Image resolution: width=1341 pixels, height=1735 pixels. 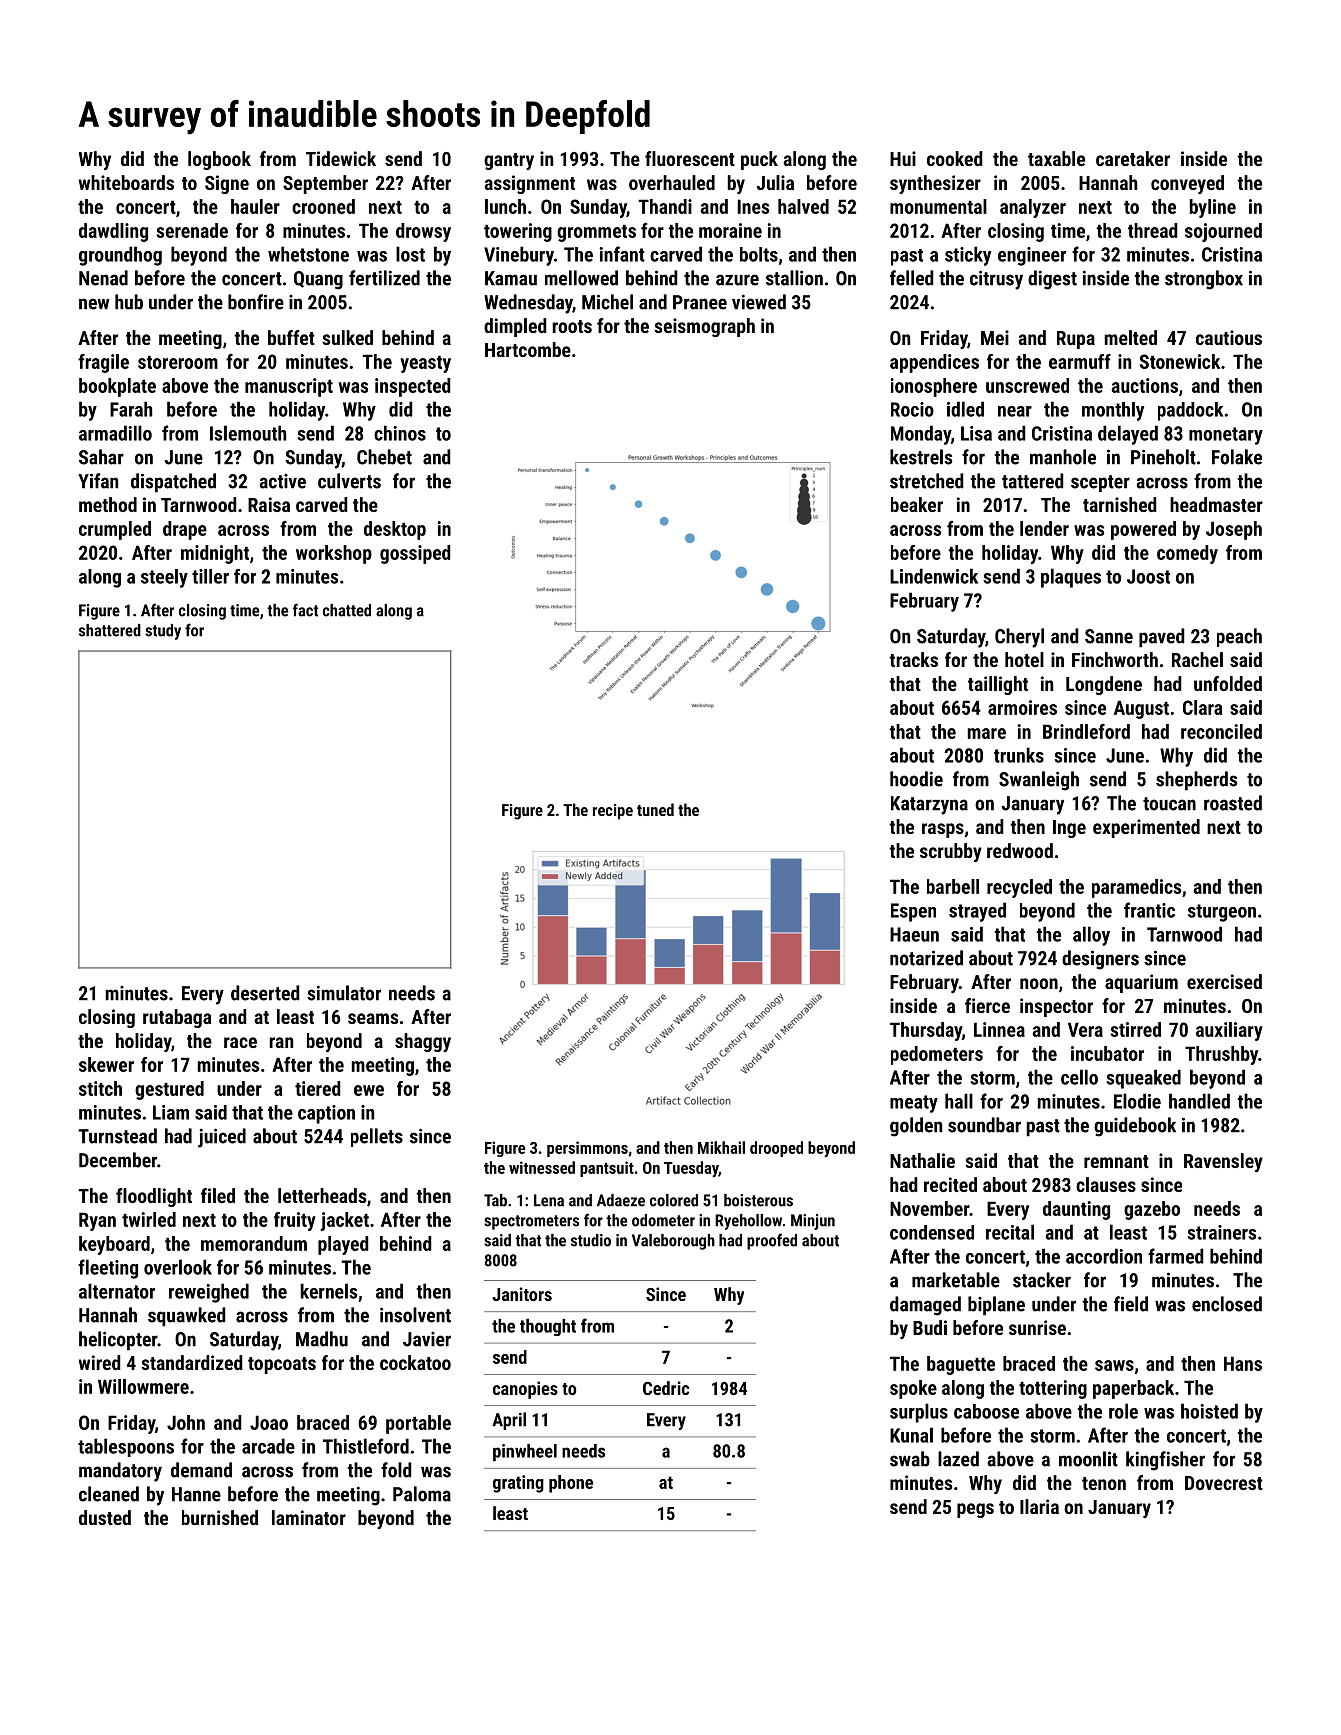 I want to click on fluorescent, so click(x=690, y=158).
